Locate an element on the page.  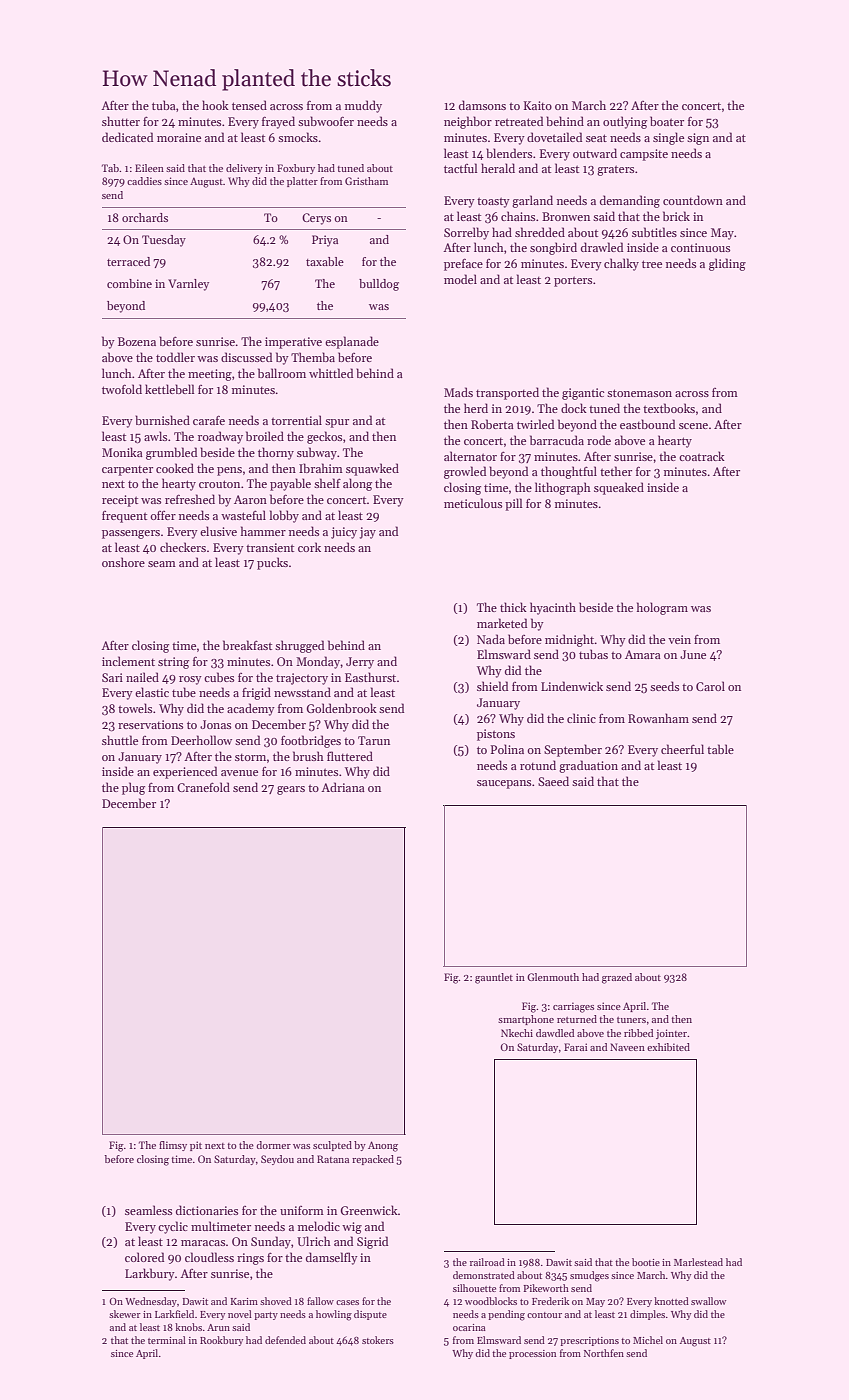
Saeed is located at coordinates (553, 781).
